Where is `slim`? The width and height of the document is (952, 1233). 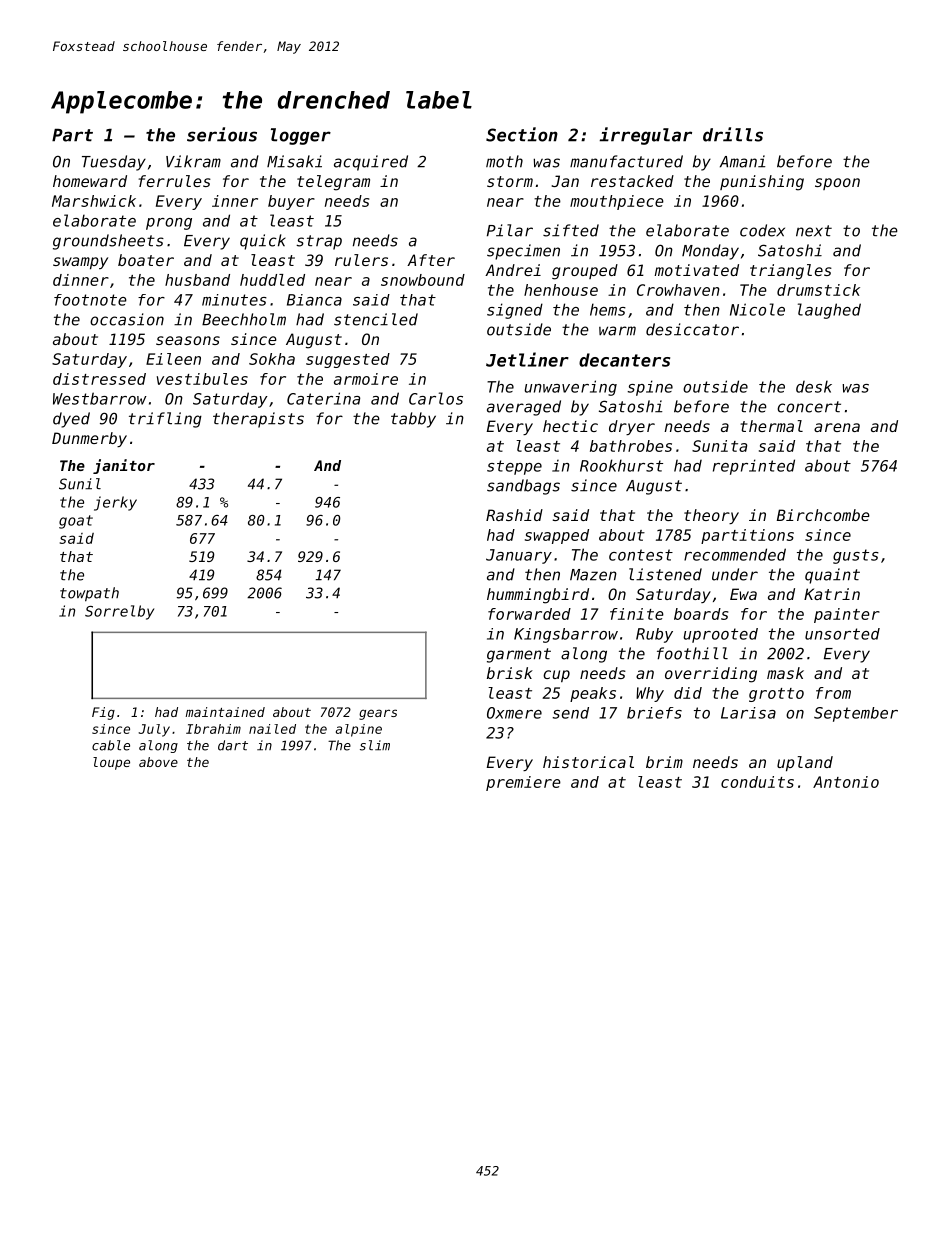
slim is located at coordinates (375, 745).
